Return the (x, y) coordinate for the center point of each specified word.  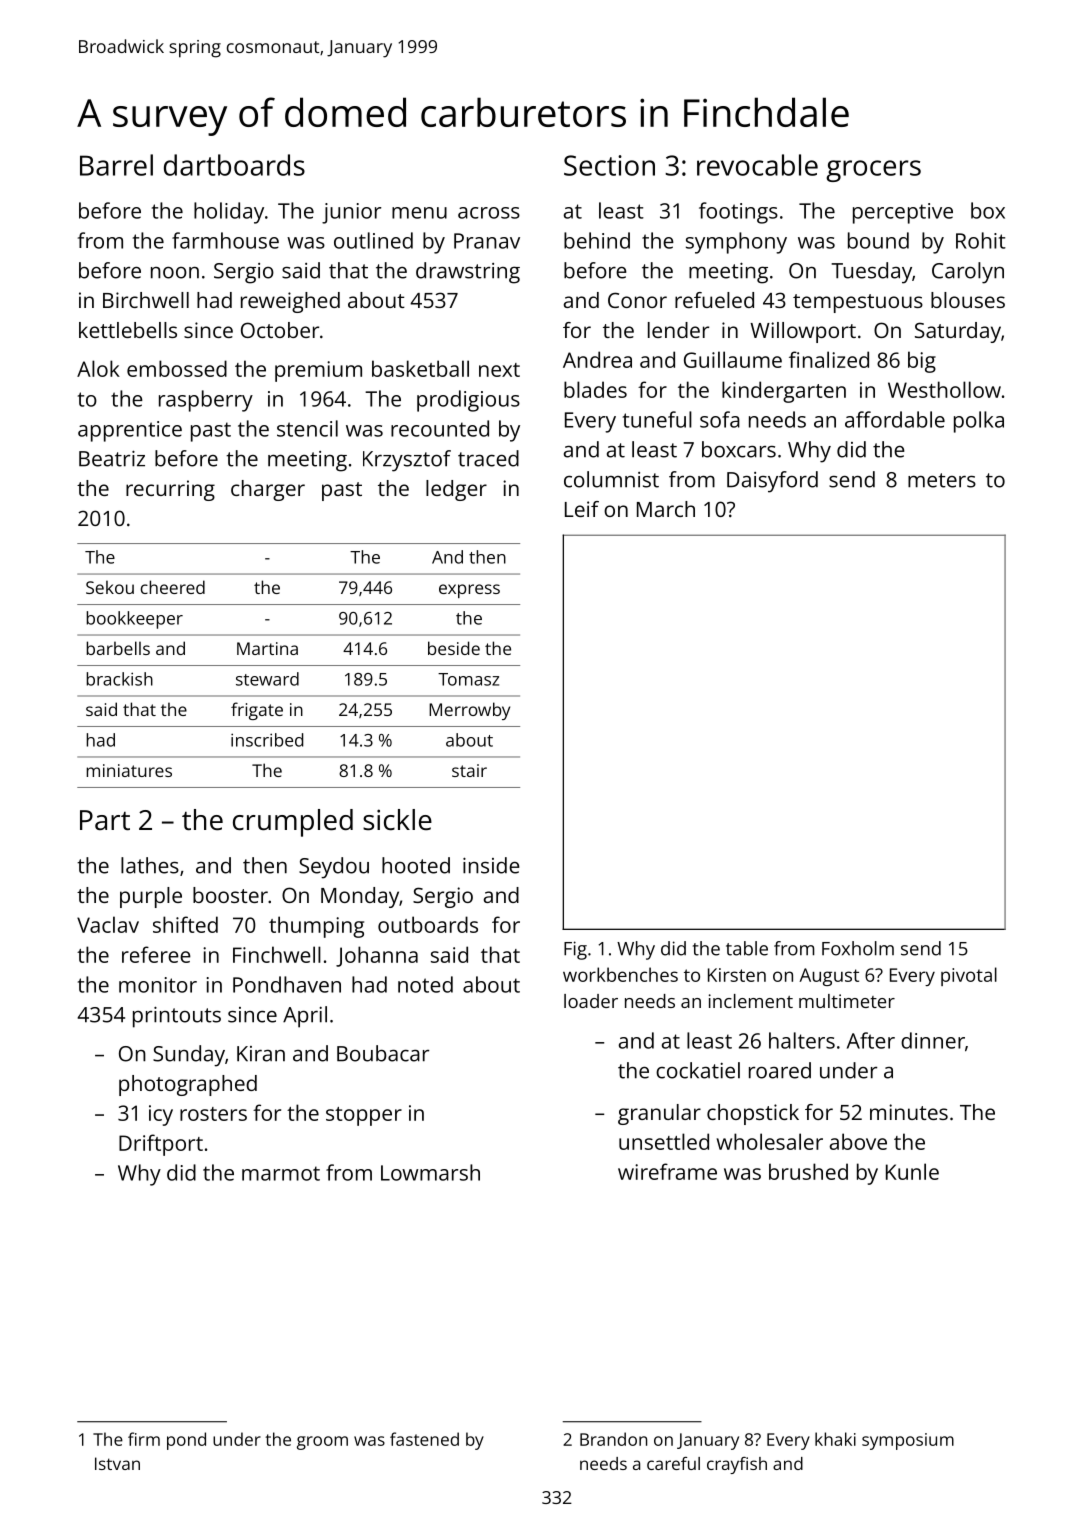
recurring (170, 490)
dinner (933, 1040)
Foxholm (858, 948)
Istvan (117, 1463)
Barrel (116, 165)
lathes (150, 865)
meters (942, 480)
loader (591, 1001)
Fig (575, 950)
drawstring (468, 273)
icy (161, 1115)
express (469, 591)
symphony (736, 243)
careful (673, 1463)
